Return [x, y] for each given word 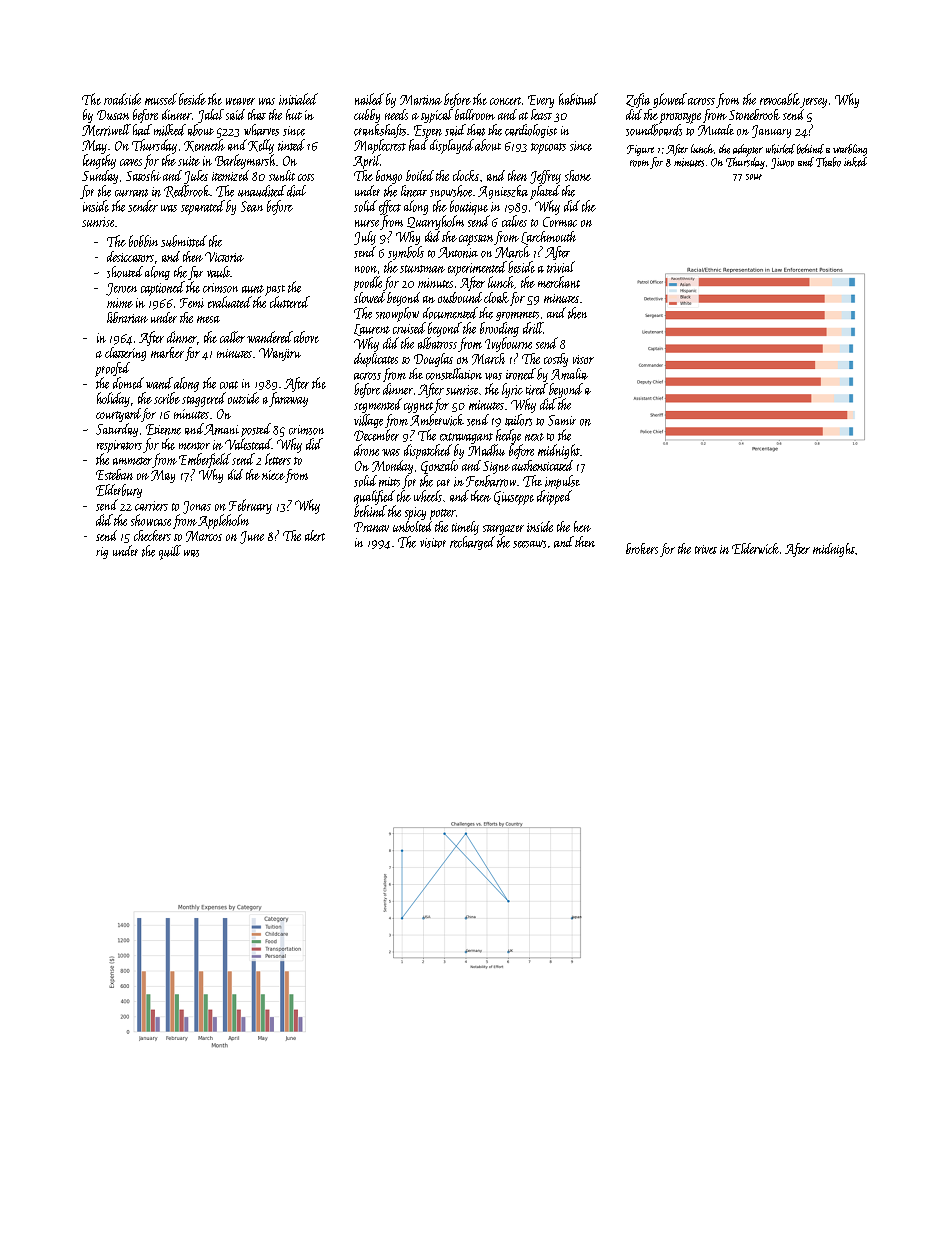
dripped [554, 497]
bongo [389, 177]
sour [754, 177]
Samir [562, 420]
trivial [561, 267]
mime [120, 303]
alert [315, 535]
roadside [122, 99]
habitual [578, 99]
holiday [113, 399]
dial [296, 191]
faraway [288, 399]
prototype [680, 118]
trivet [706, 549]
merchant [559, 282]
